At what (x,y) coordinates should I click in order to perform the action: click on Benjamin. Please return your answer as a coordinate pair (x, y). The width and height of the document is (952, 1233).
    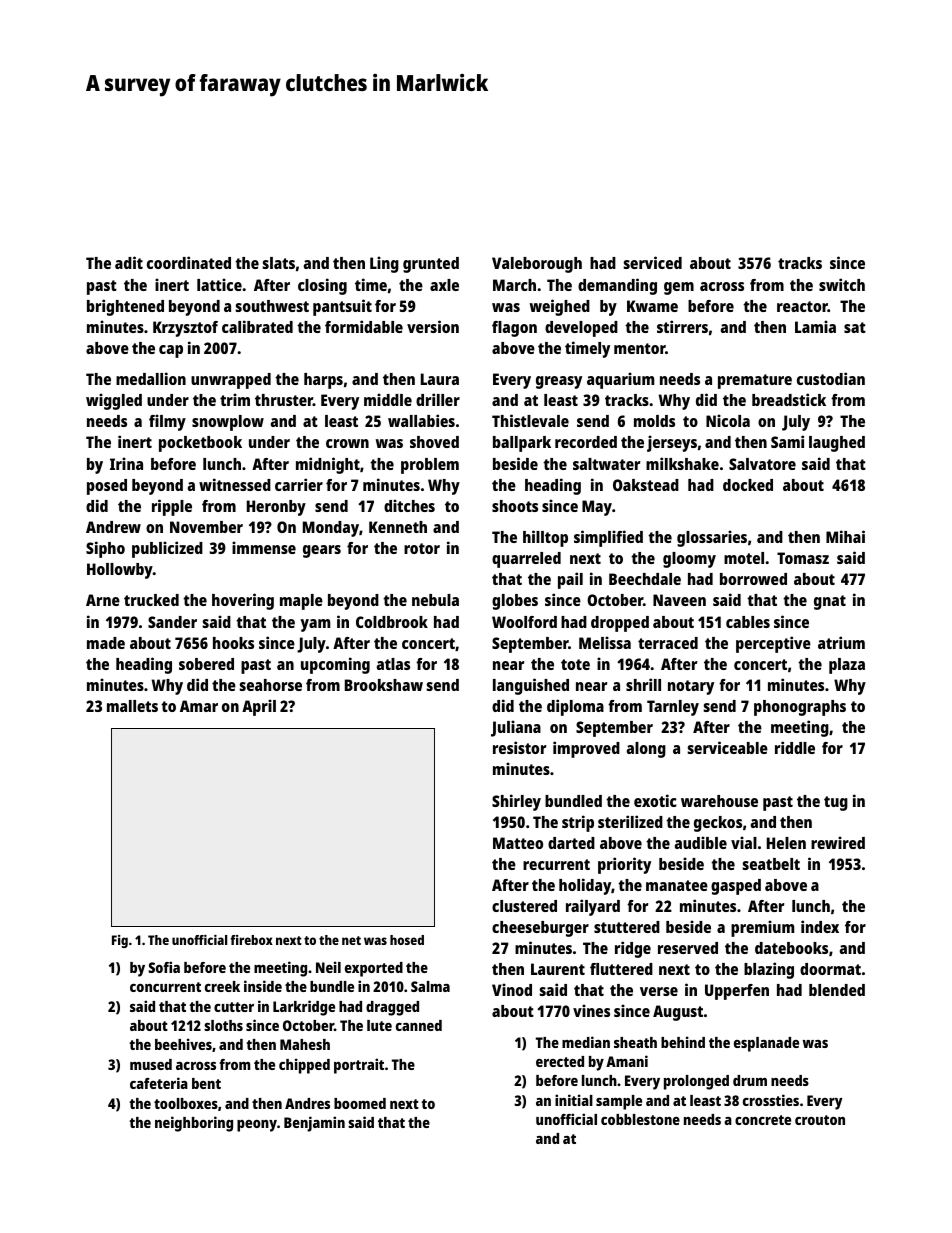
    Looking at the image, I should click on (314, 1124).
